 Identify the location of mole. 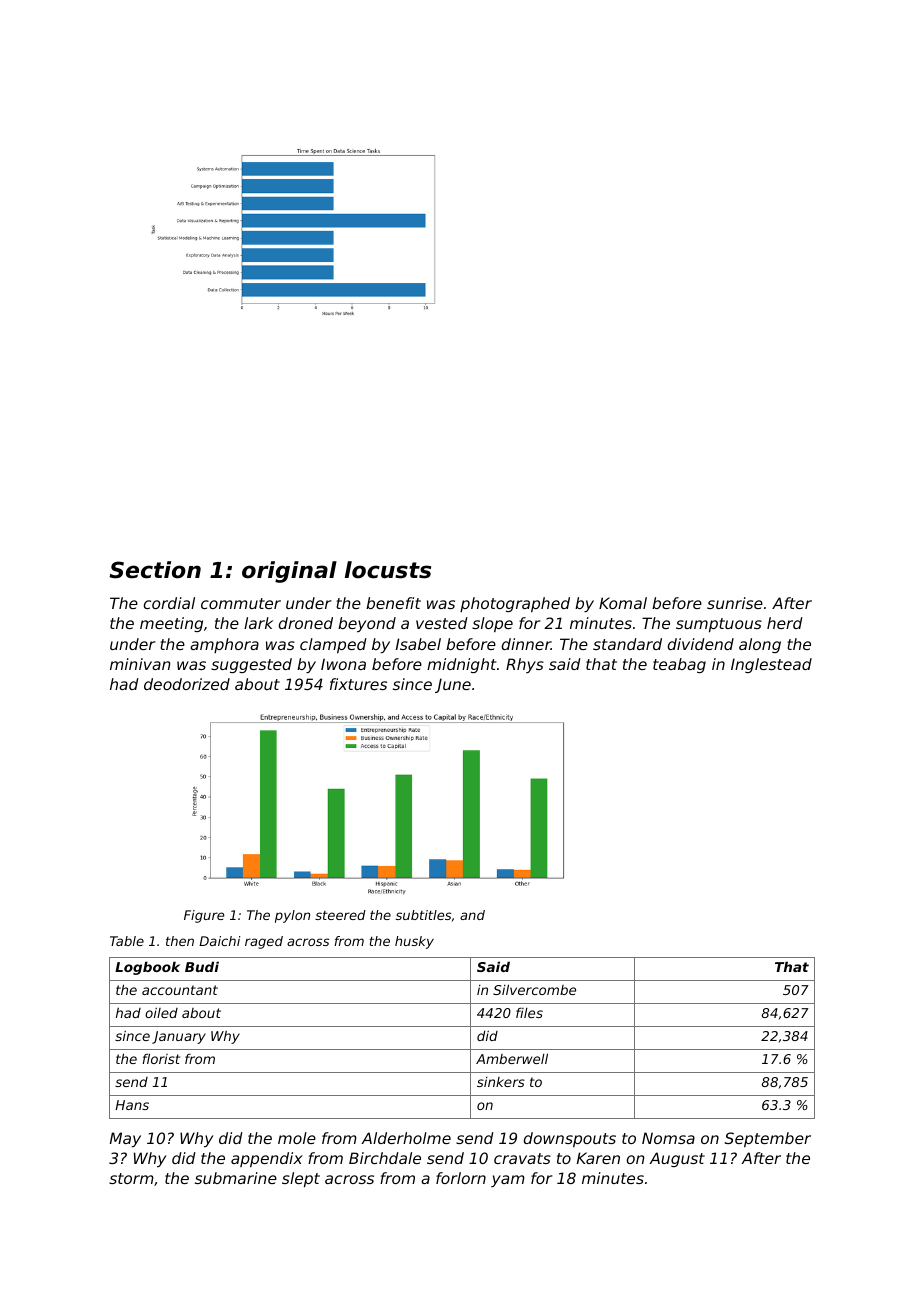
(297, 1138).
